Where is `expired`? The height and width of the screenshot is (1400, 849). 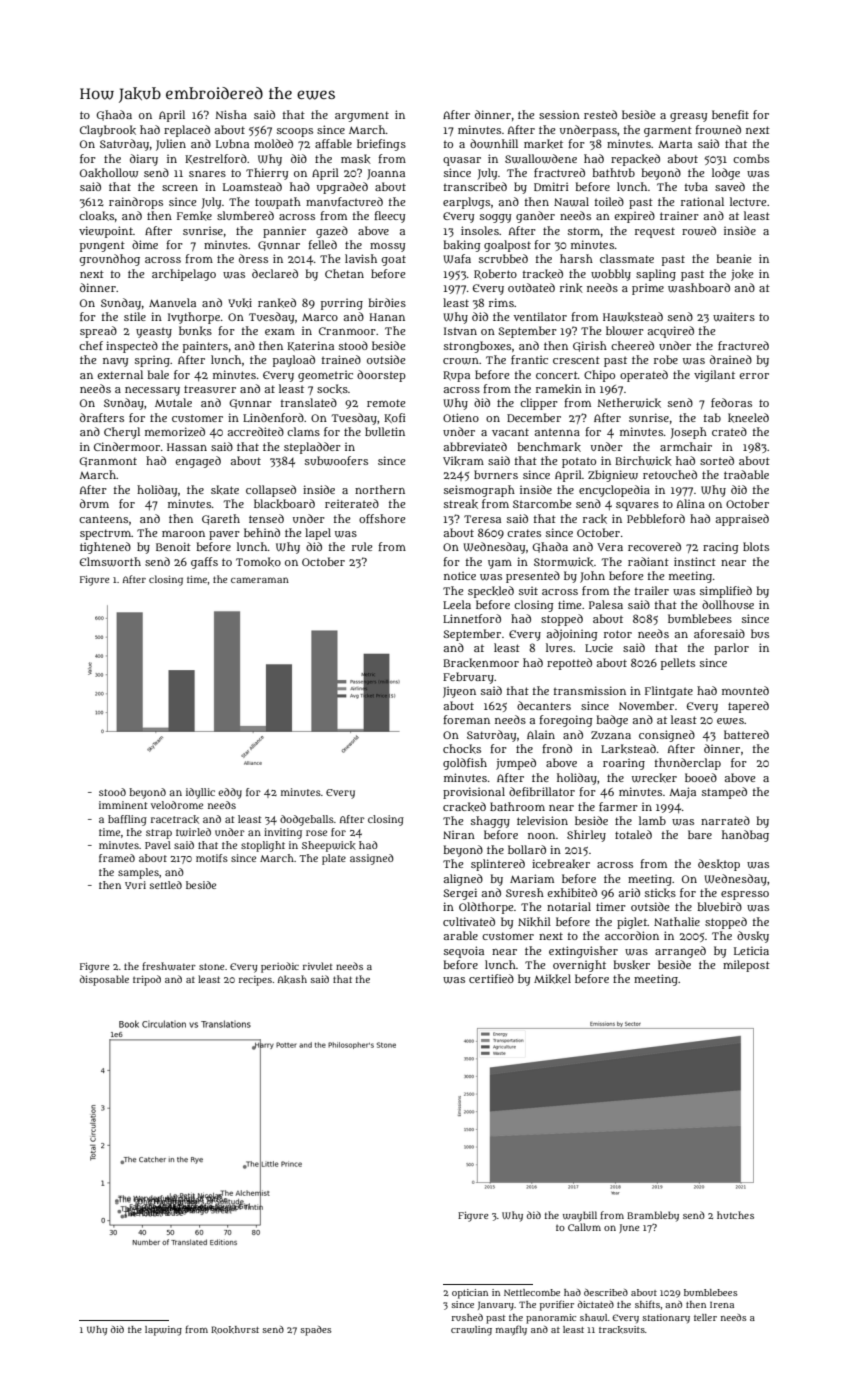 expired is located at coordinates (635, 217).
